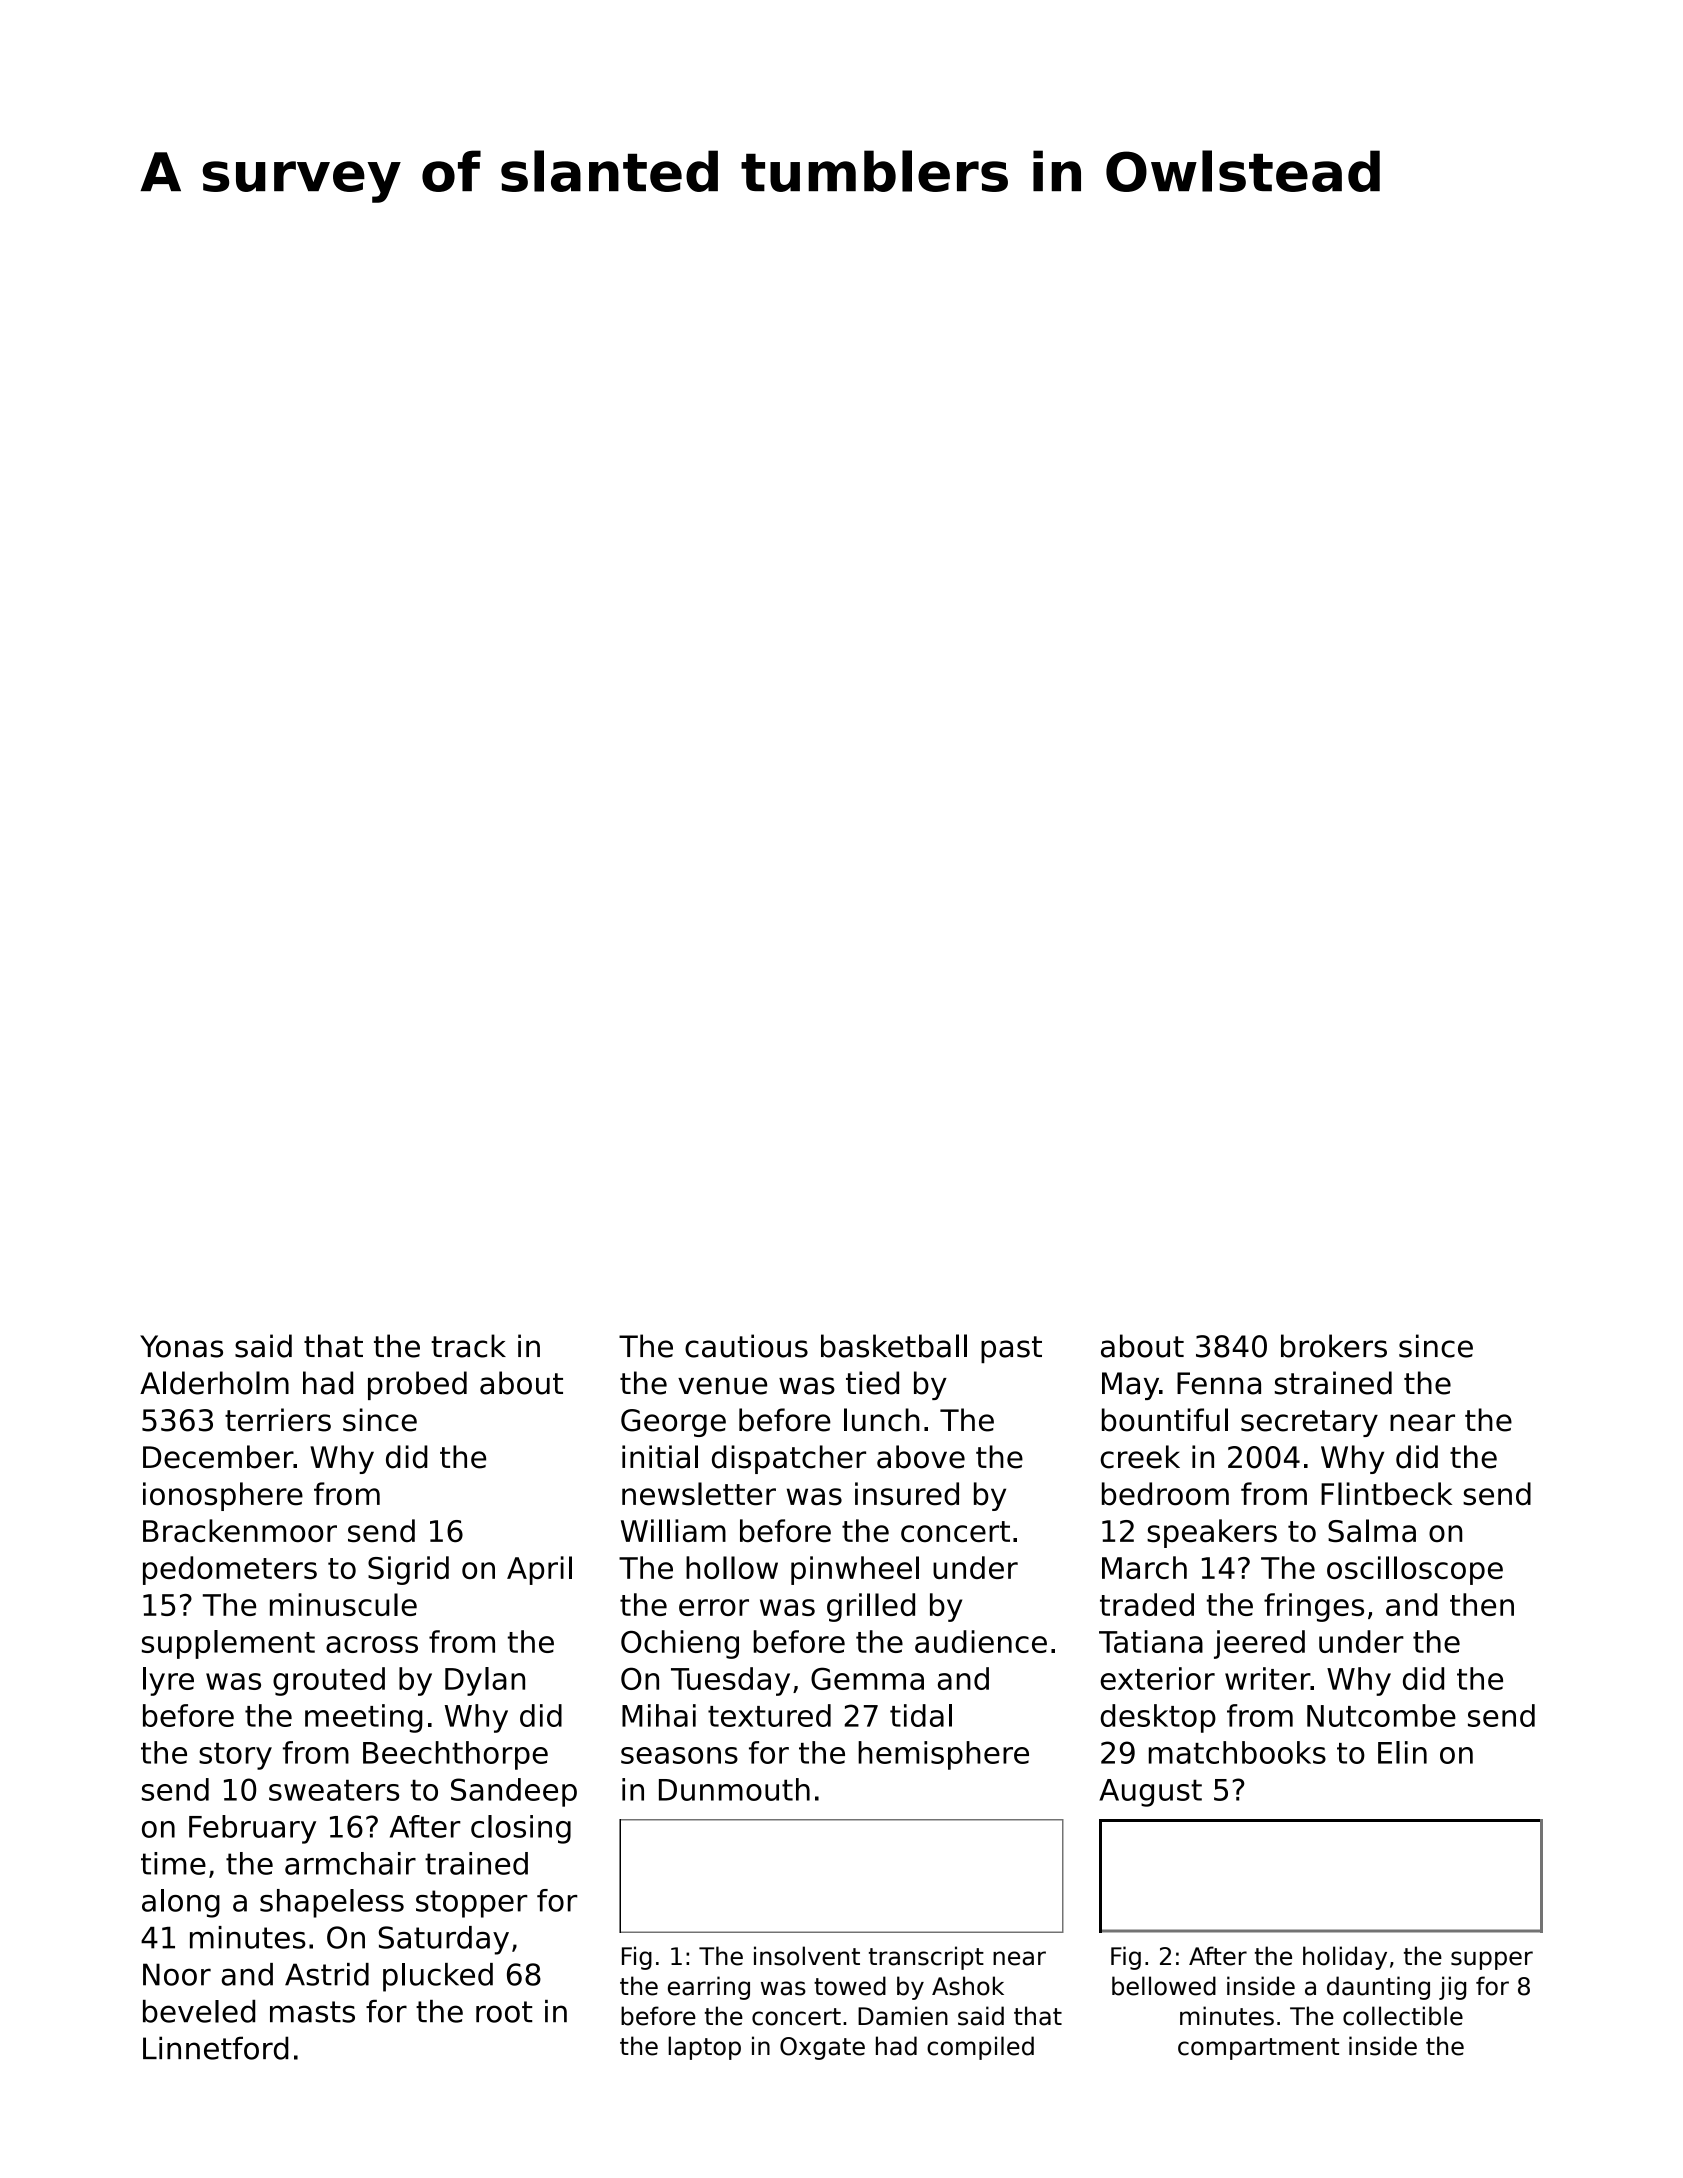  What do you see at coordinates (1402, 1752) in the page?
I see `Elin` at bounding box center [1402, 1752].
